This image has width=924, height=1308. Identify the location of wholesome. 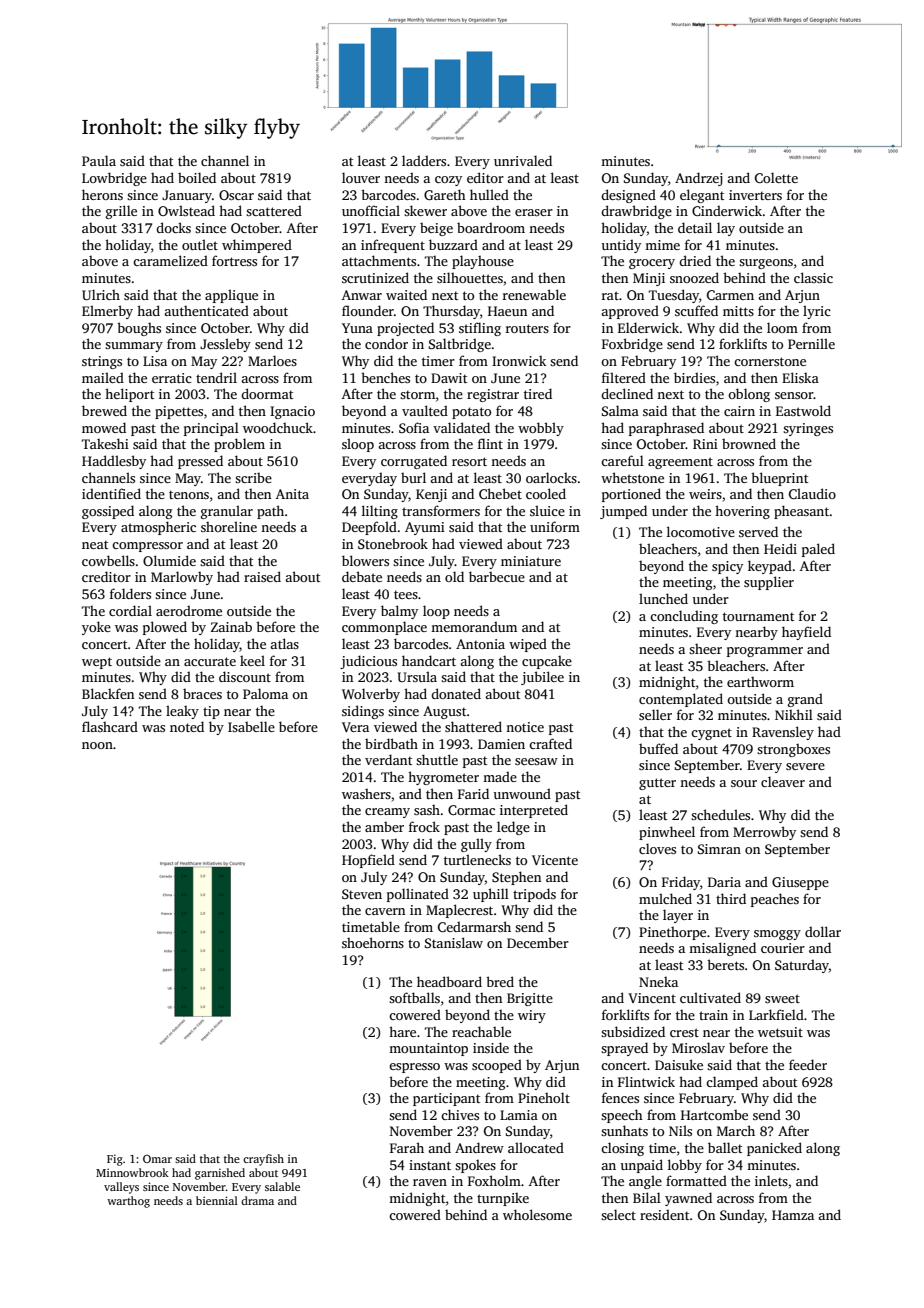
(537, 1214).
